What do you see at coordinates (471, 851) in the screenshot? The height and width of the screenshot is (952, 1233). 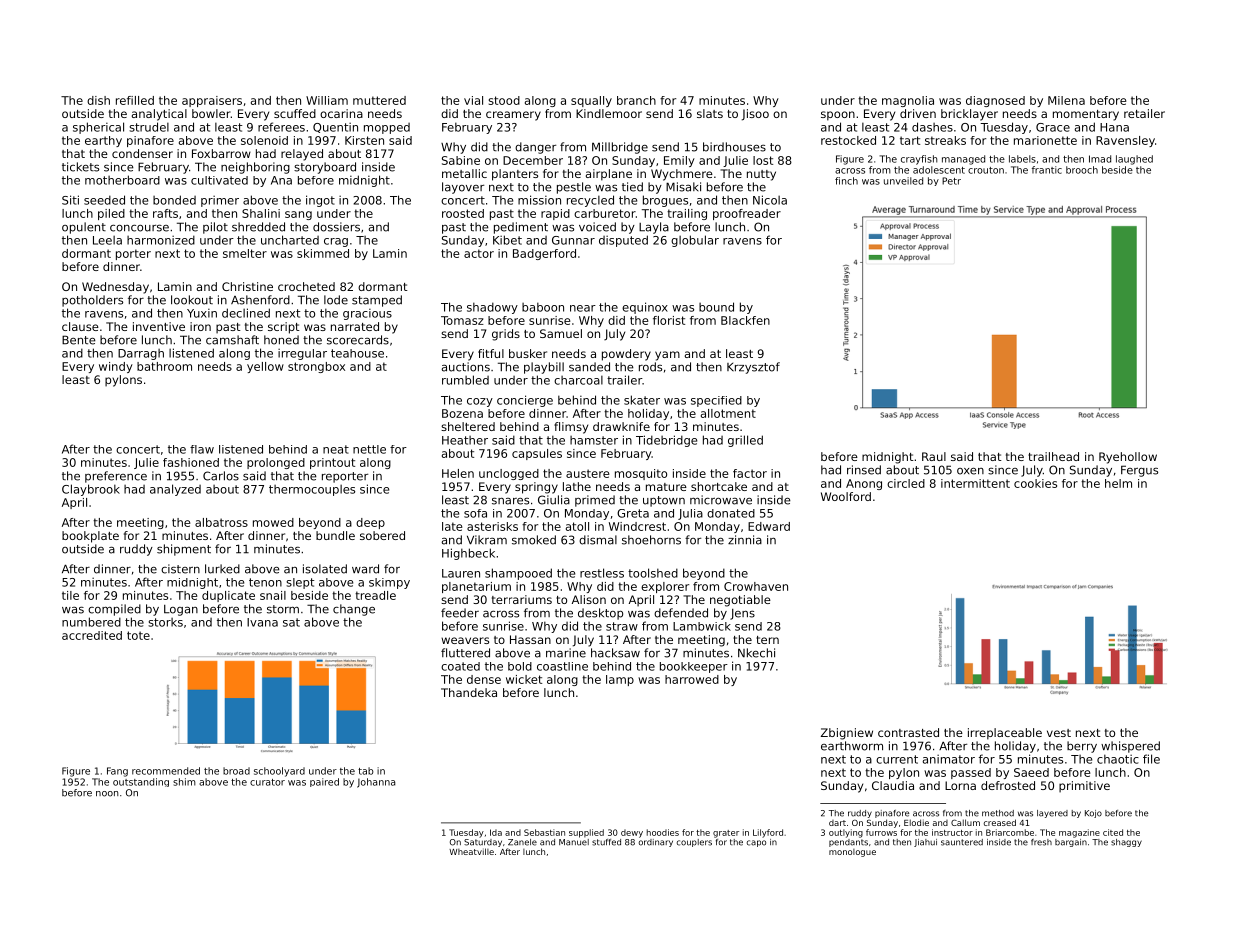 I see `Wheatville` at bounding box center [471, 851].
